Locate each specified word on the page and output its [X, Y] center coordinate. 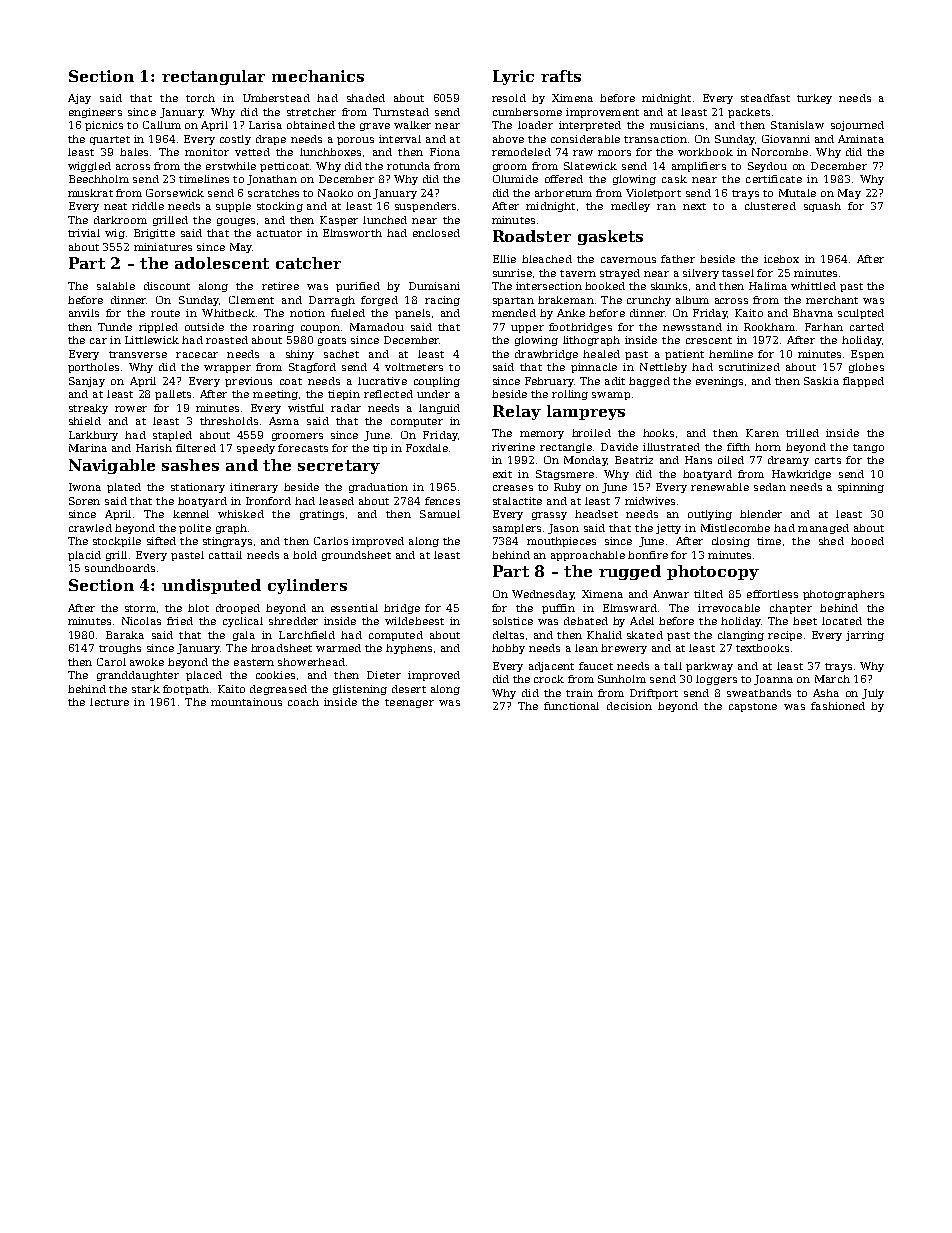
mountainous [246, 702]
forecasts [303, 448]
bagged [649, 382]
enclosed [436, 233]
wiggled [89, 167]
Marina [88, 448]
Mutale [797, 193]
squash [822, 207]
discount [167, 286]
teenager [409, 703]
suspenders [425, 207]
